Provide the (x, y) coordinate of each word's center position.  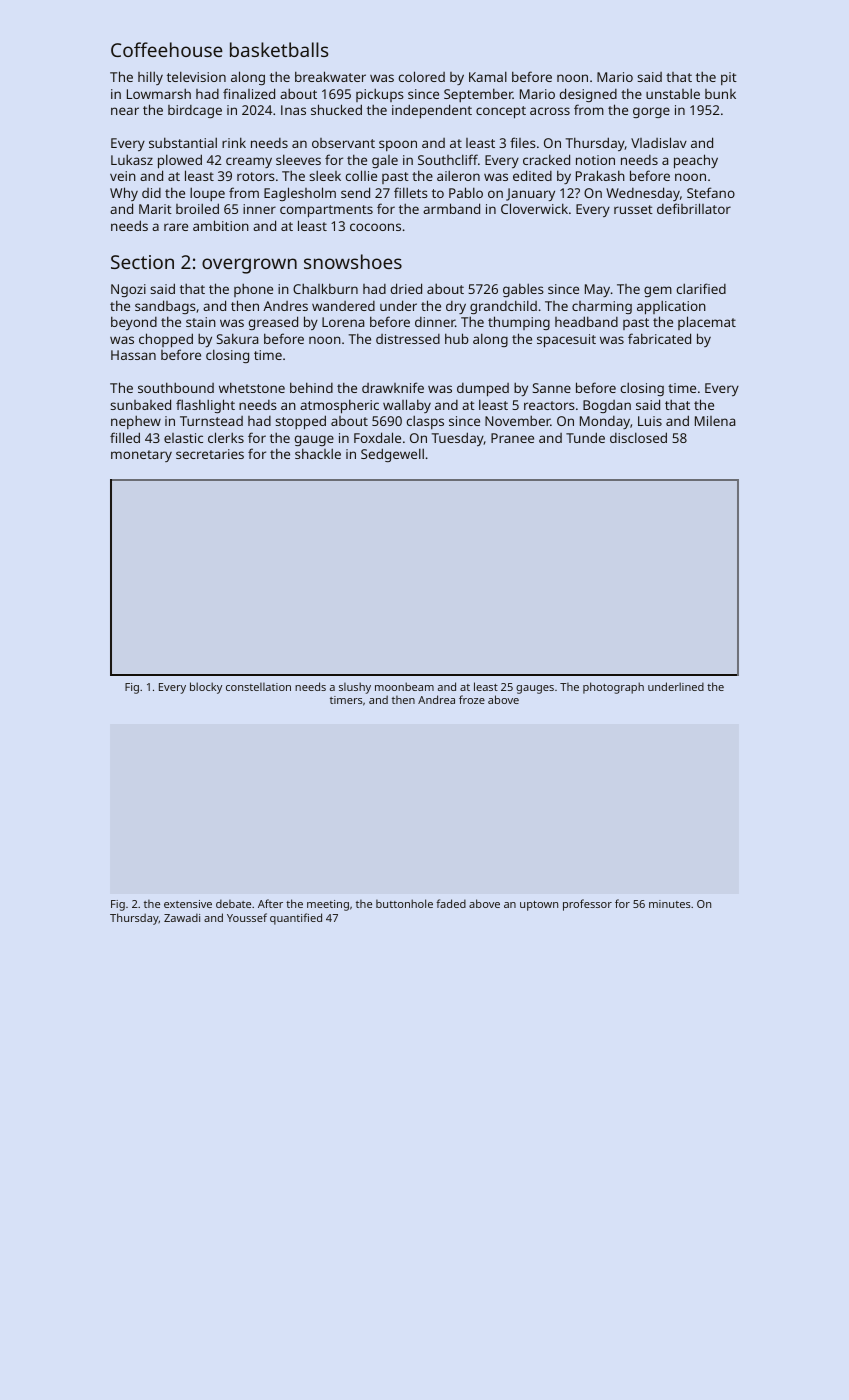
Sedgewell (392, 455)
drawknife (393, 387)
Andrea (436, 699)
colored (422, 76)
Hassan (133, 355)
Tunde (585, 437)
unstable (673, 93)
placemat (707, 323)
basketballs (279, 49)
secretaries (210, 454)
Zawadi (182, 917)
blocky (206, 688)
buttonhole (404, 903)
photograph (613, 688)
